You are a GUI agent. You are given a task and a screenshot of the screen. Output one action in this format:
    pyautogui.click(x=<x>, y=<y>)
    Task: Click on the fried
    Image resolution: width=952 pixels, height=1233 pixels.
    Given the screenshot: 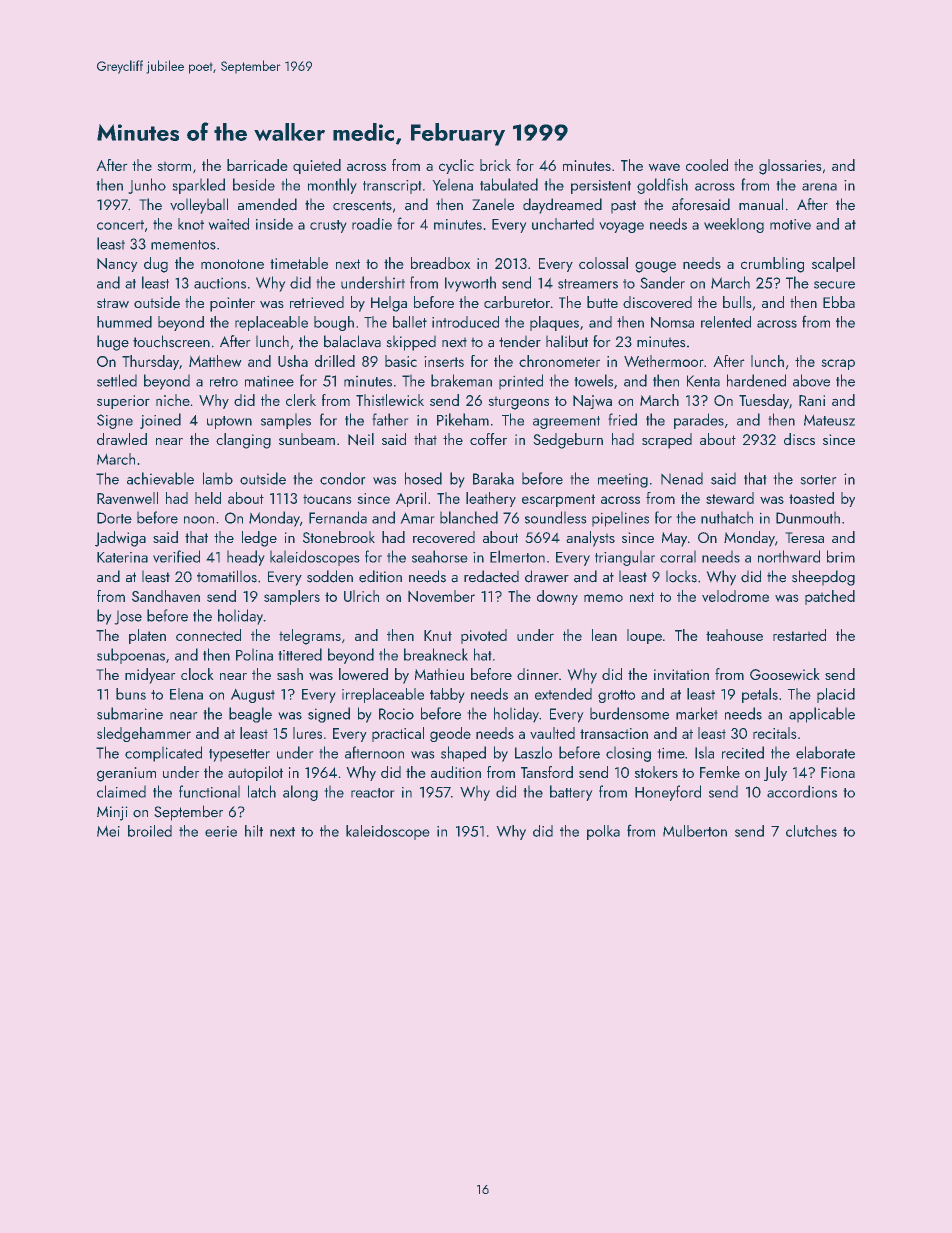 What is the action you would take?
    pyautogui.click(x=623, y=419)
